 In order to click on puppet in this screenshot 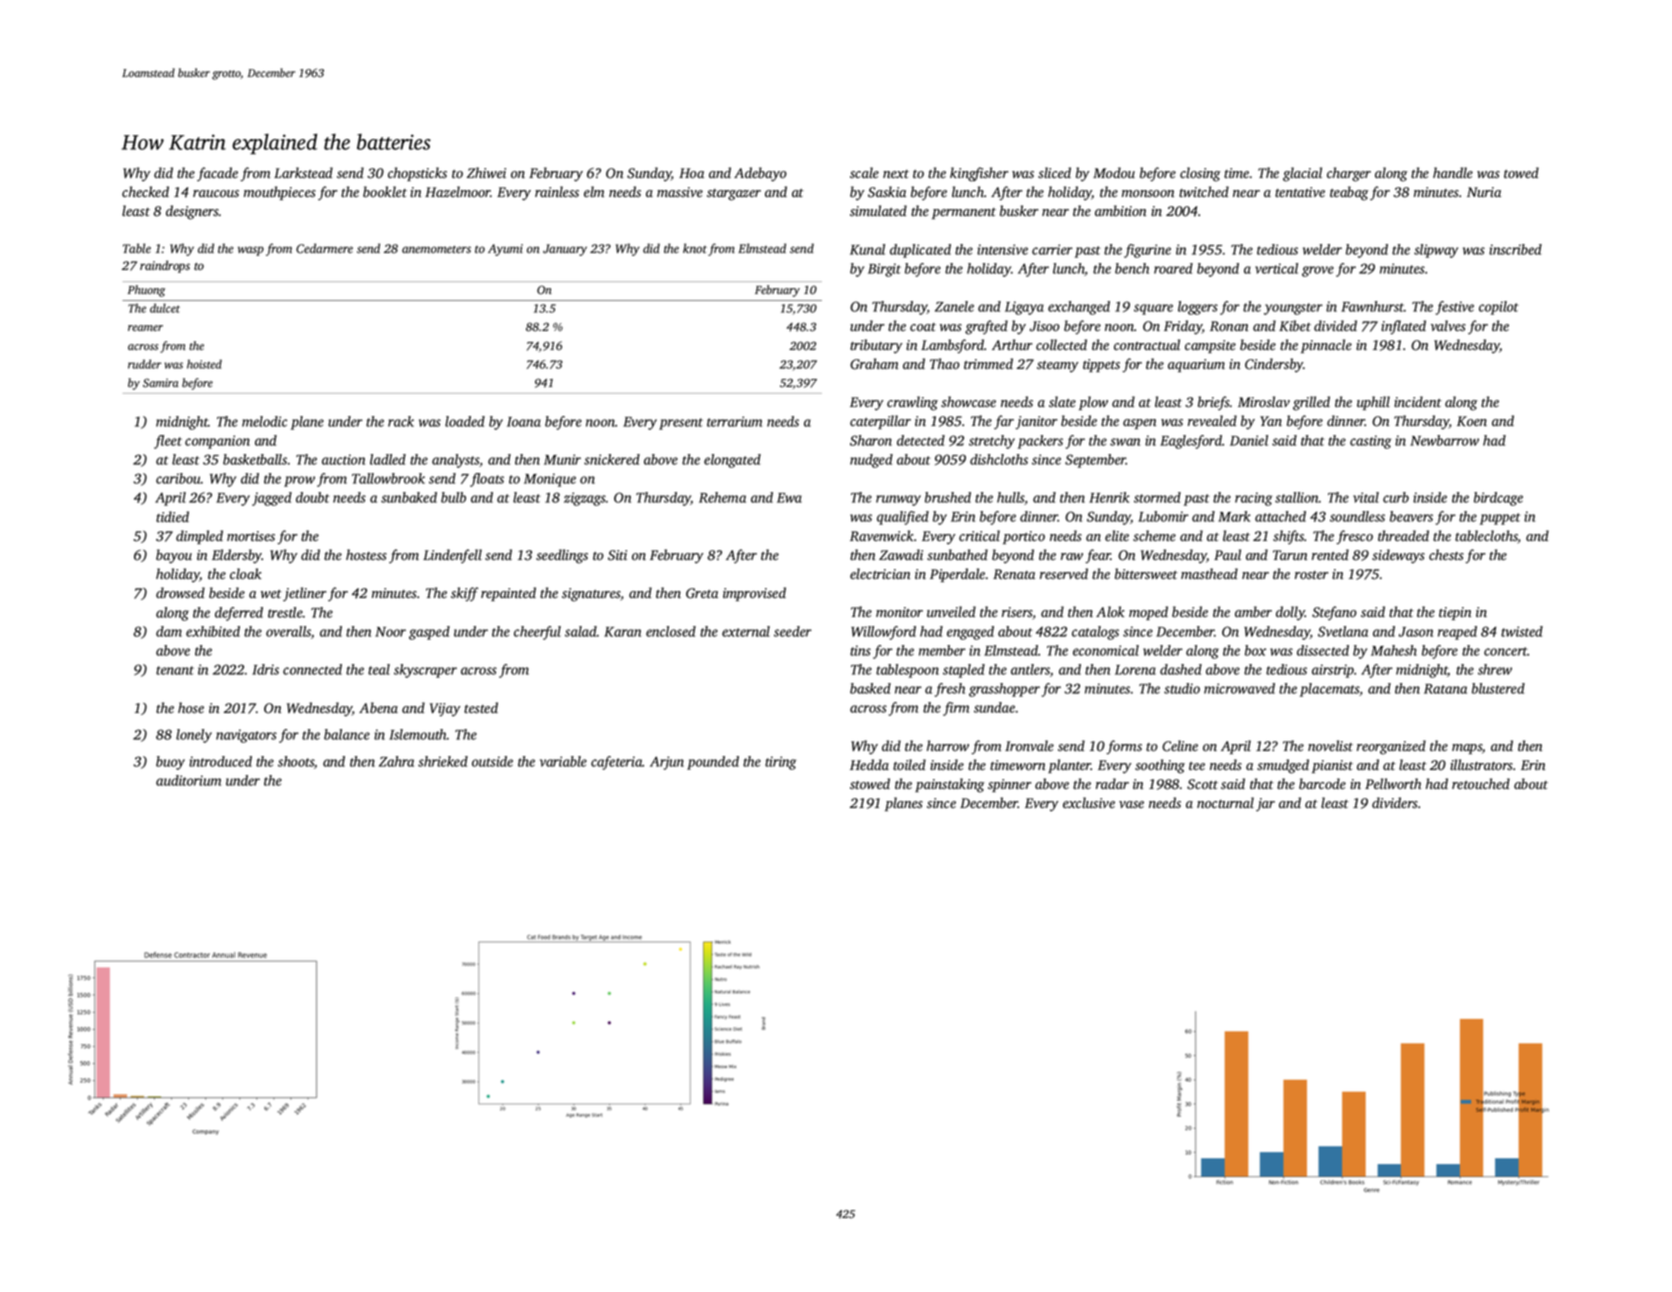, I will do `click(1500, 519)`.
